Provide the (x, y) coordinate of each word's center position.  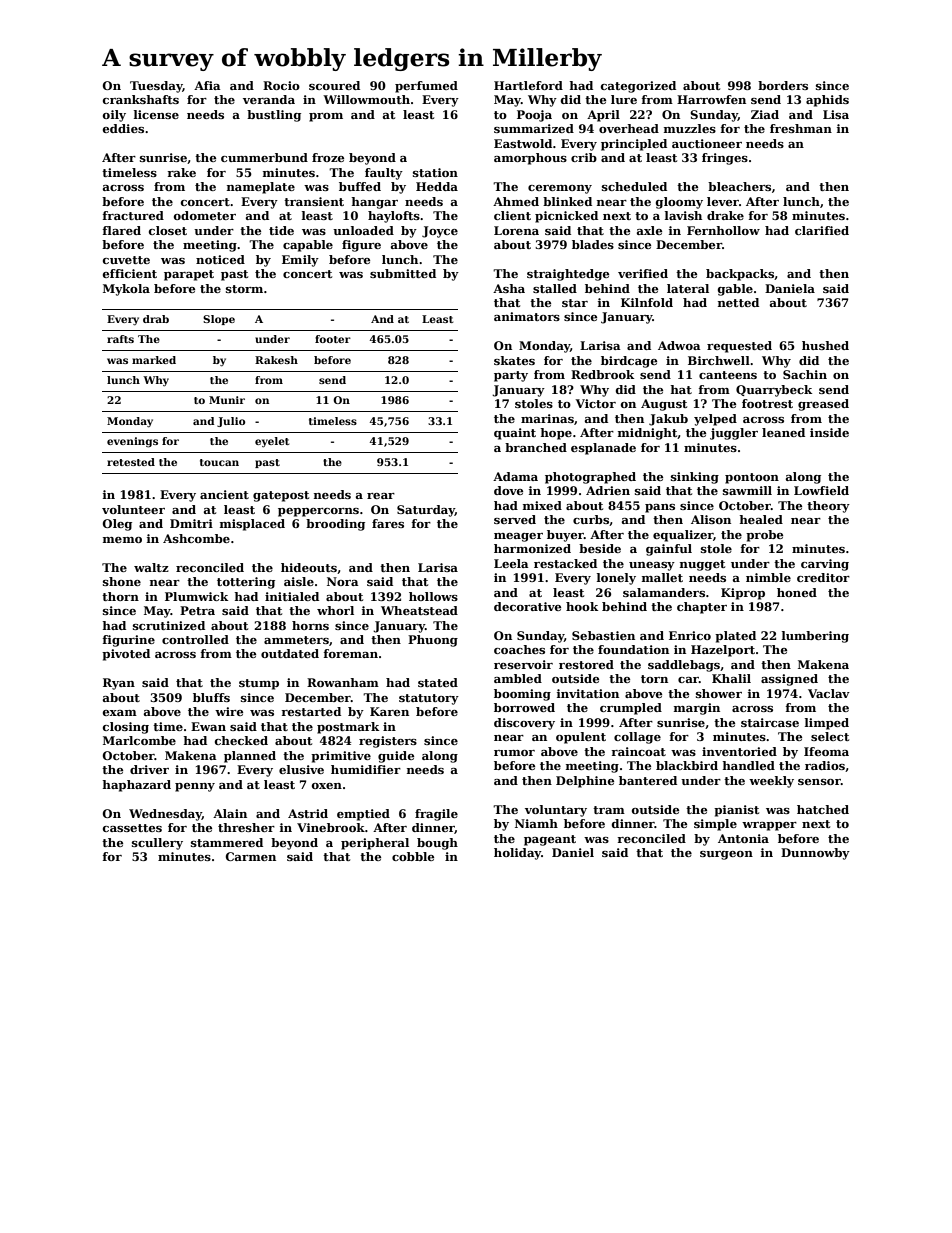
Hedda (437, 186)
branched (536, 447)
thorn (120, 596)
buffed (360, 186)
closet (168, 230)
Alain (230, 813)
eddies (123, 128)
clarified (822, 230)
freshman (801, 128)
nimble (768, 577)
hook (582, 606)
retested (131, 462)
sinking (695, 478)
